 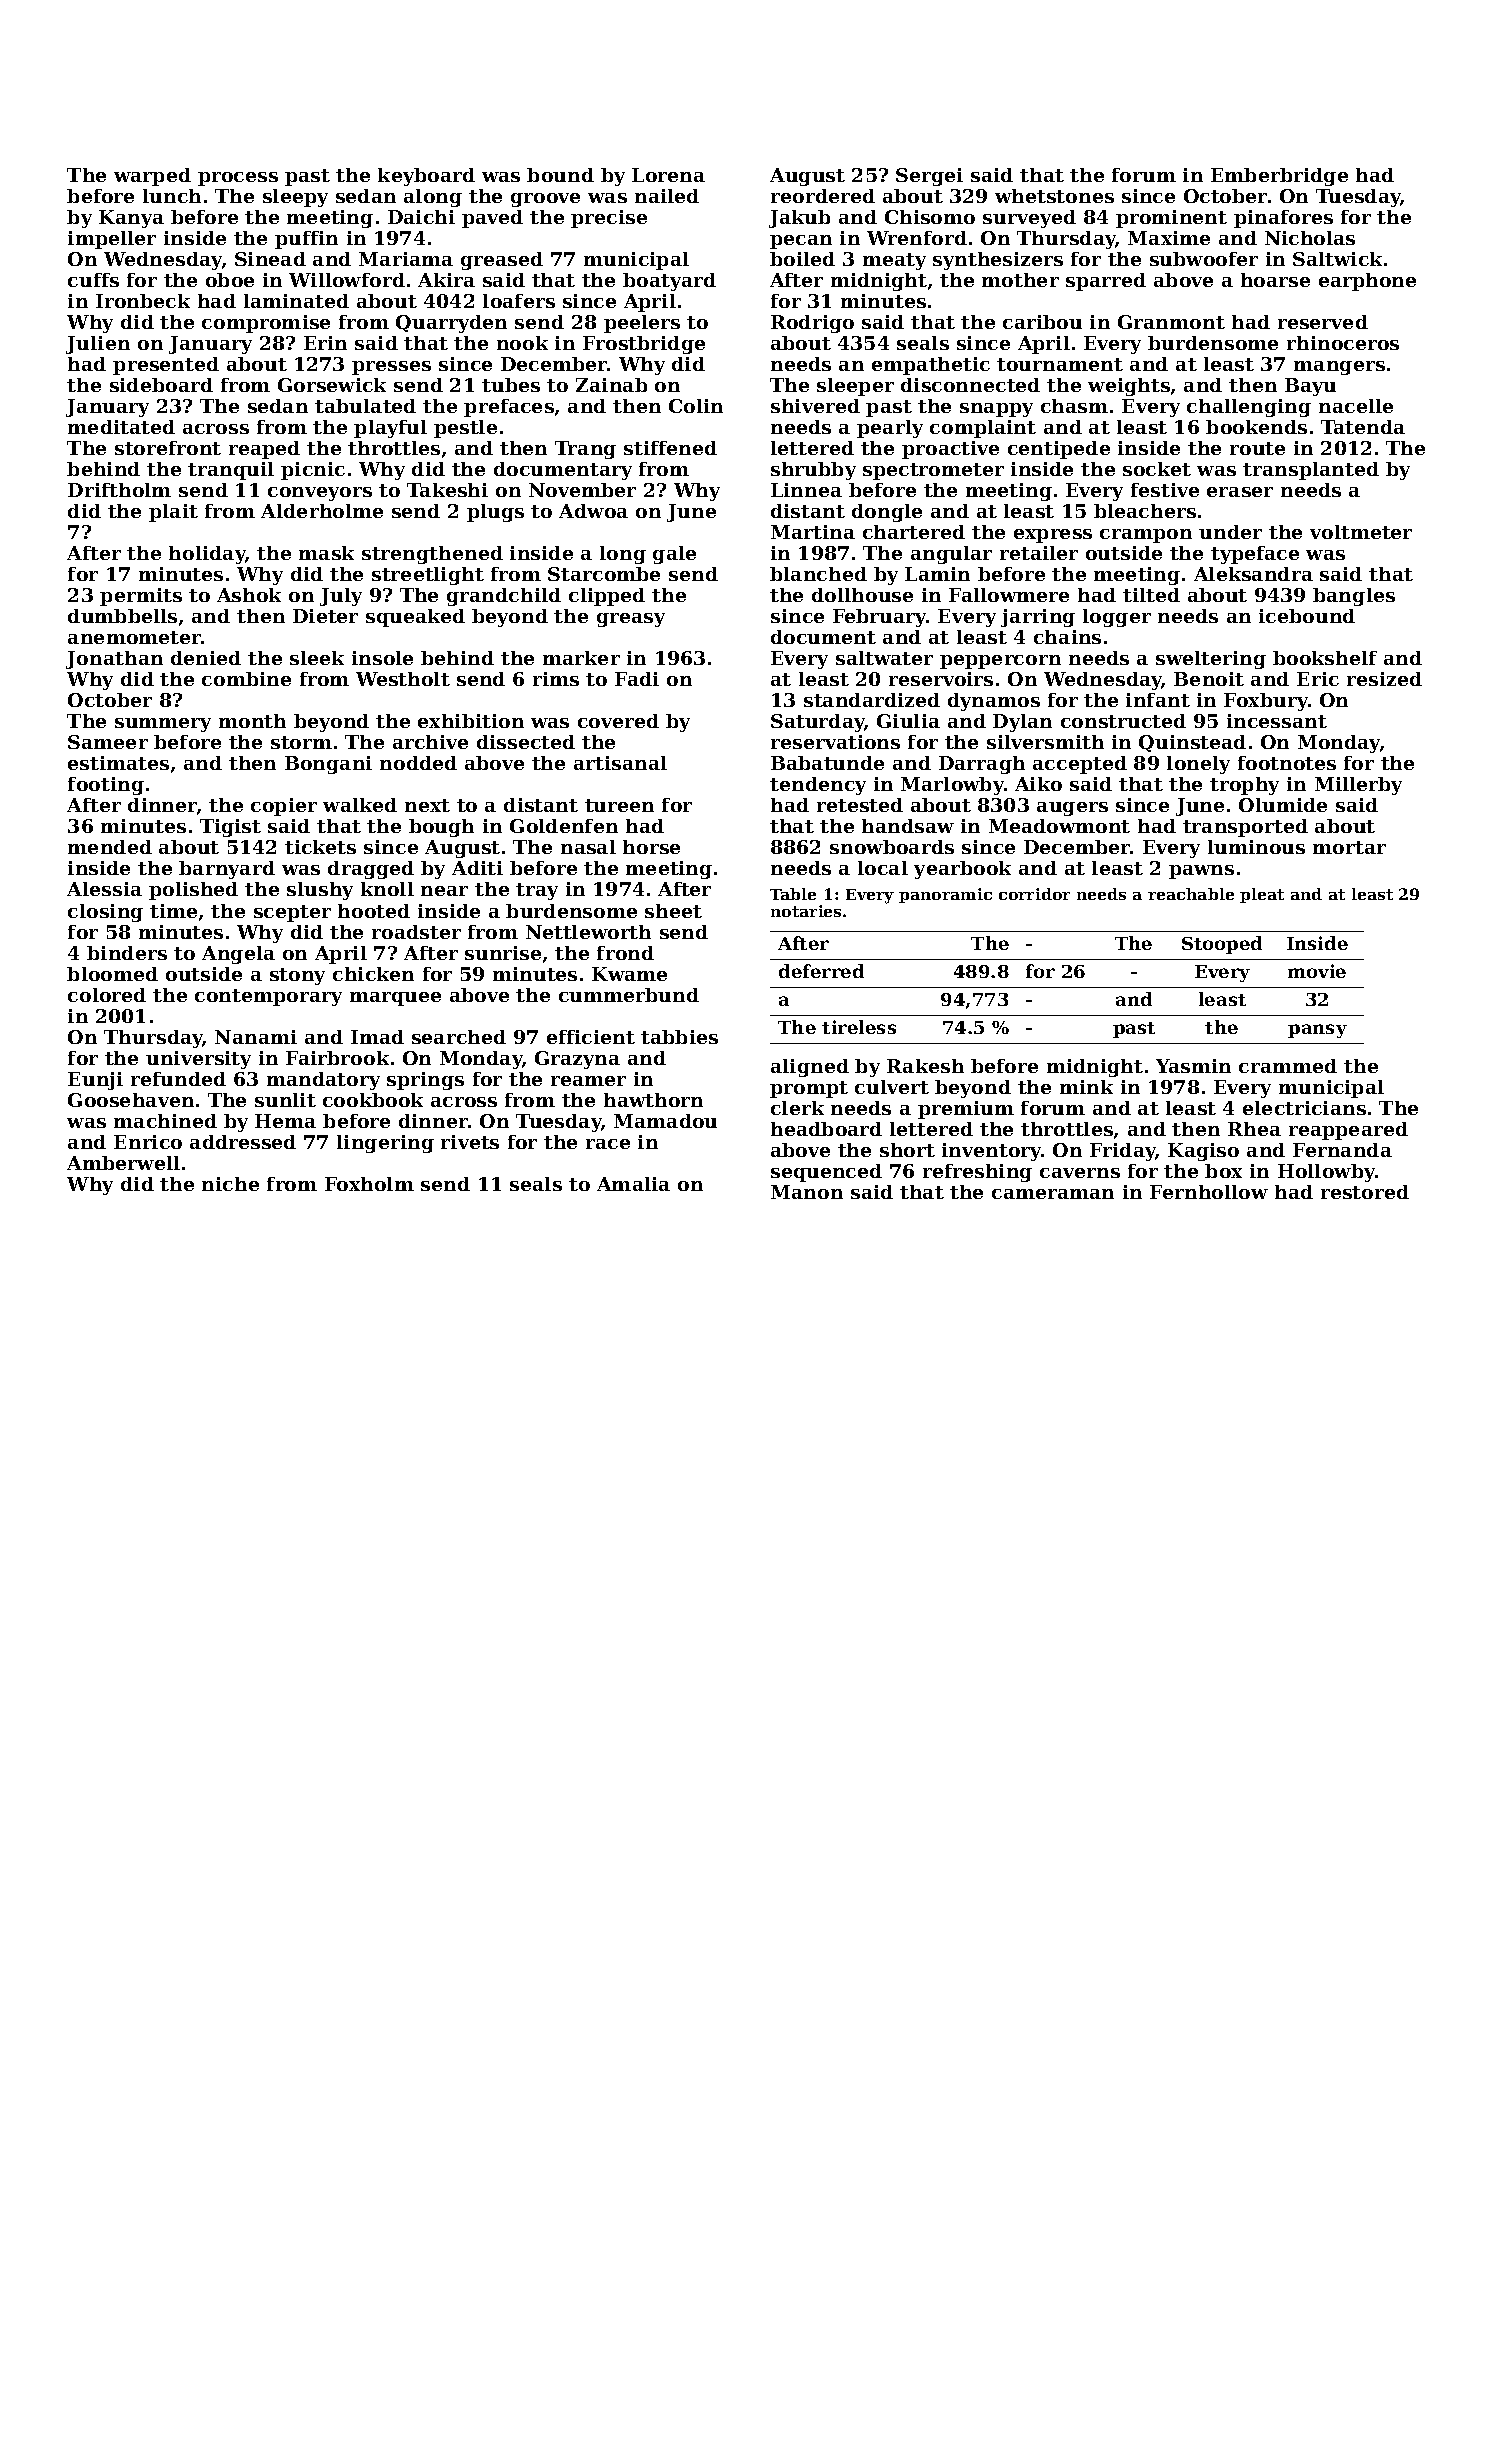 What do you see at coordinates (802, 259) in the screenshot?
I see `boiled` at bounding box center [802, 259].
